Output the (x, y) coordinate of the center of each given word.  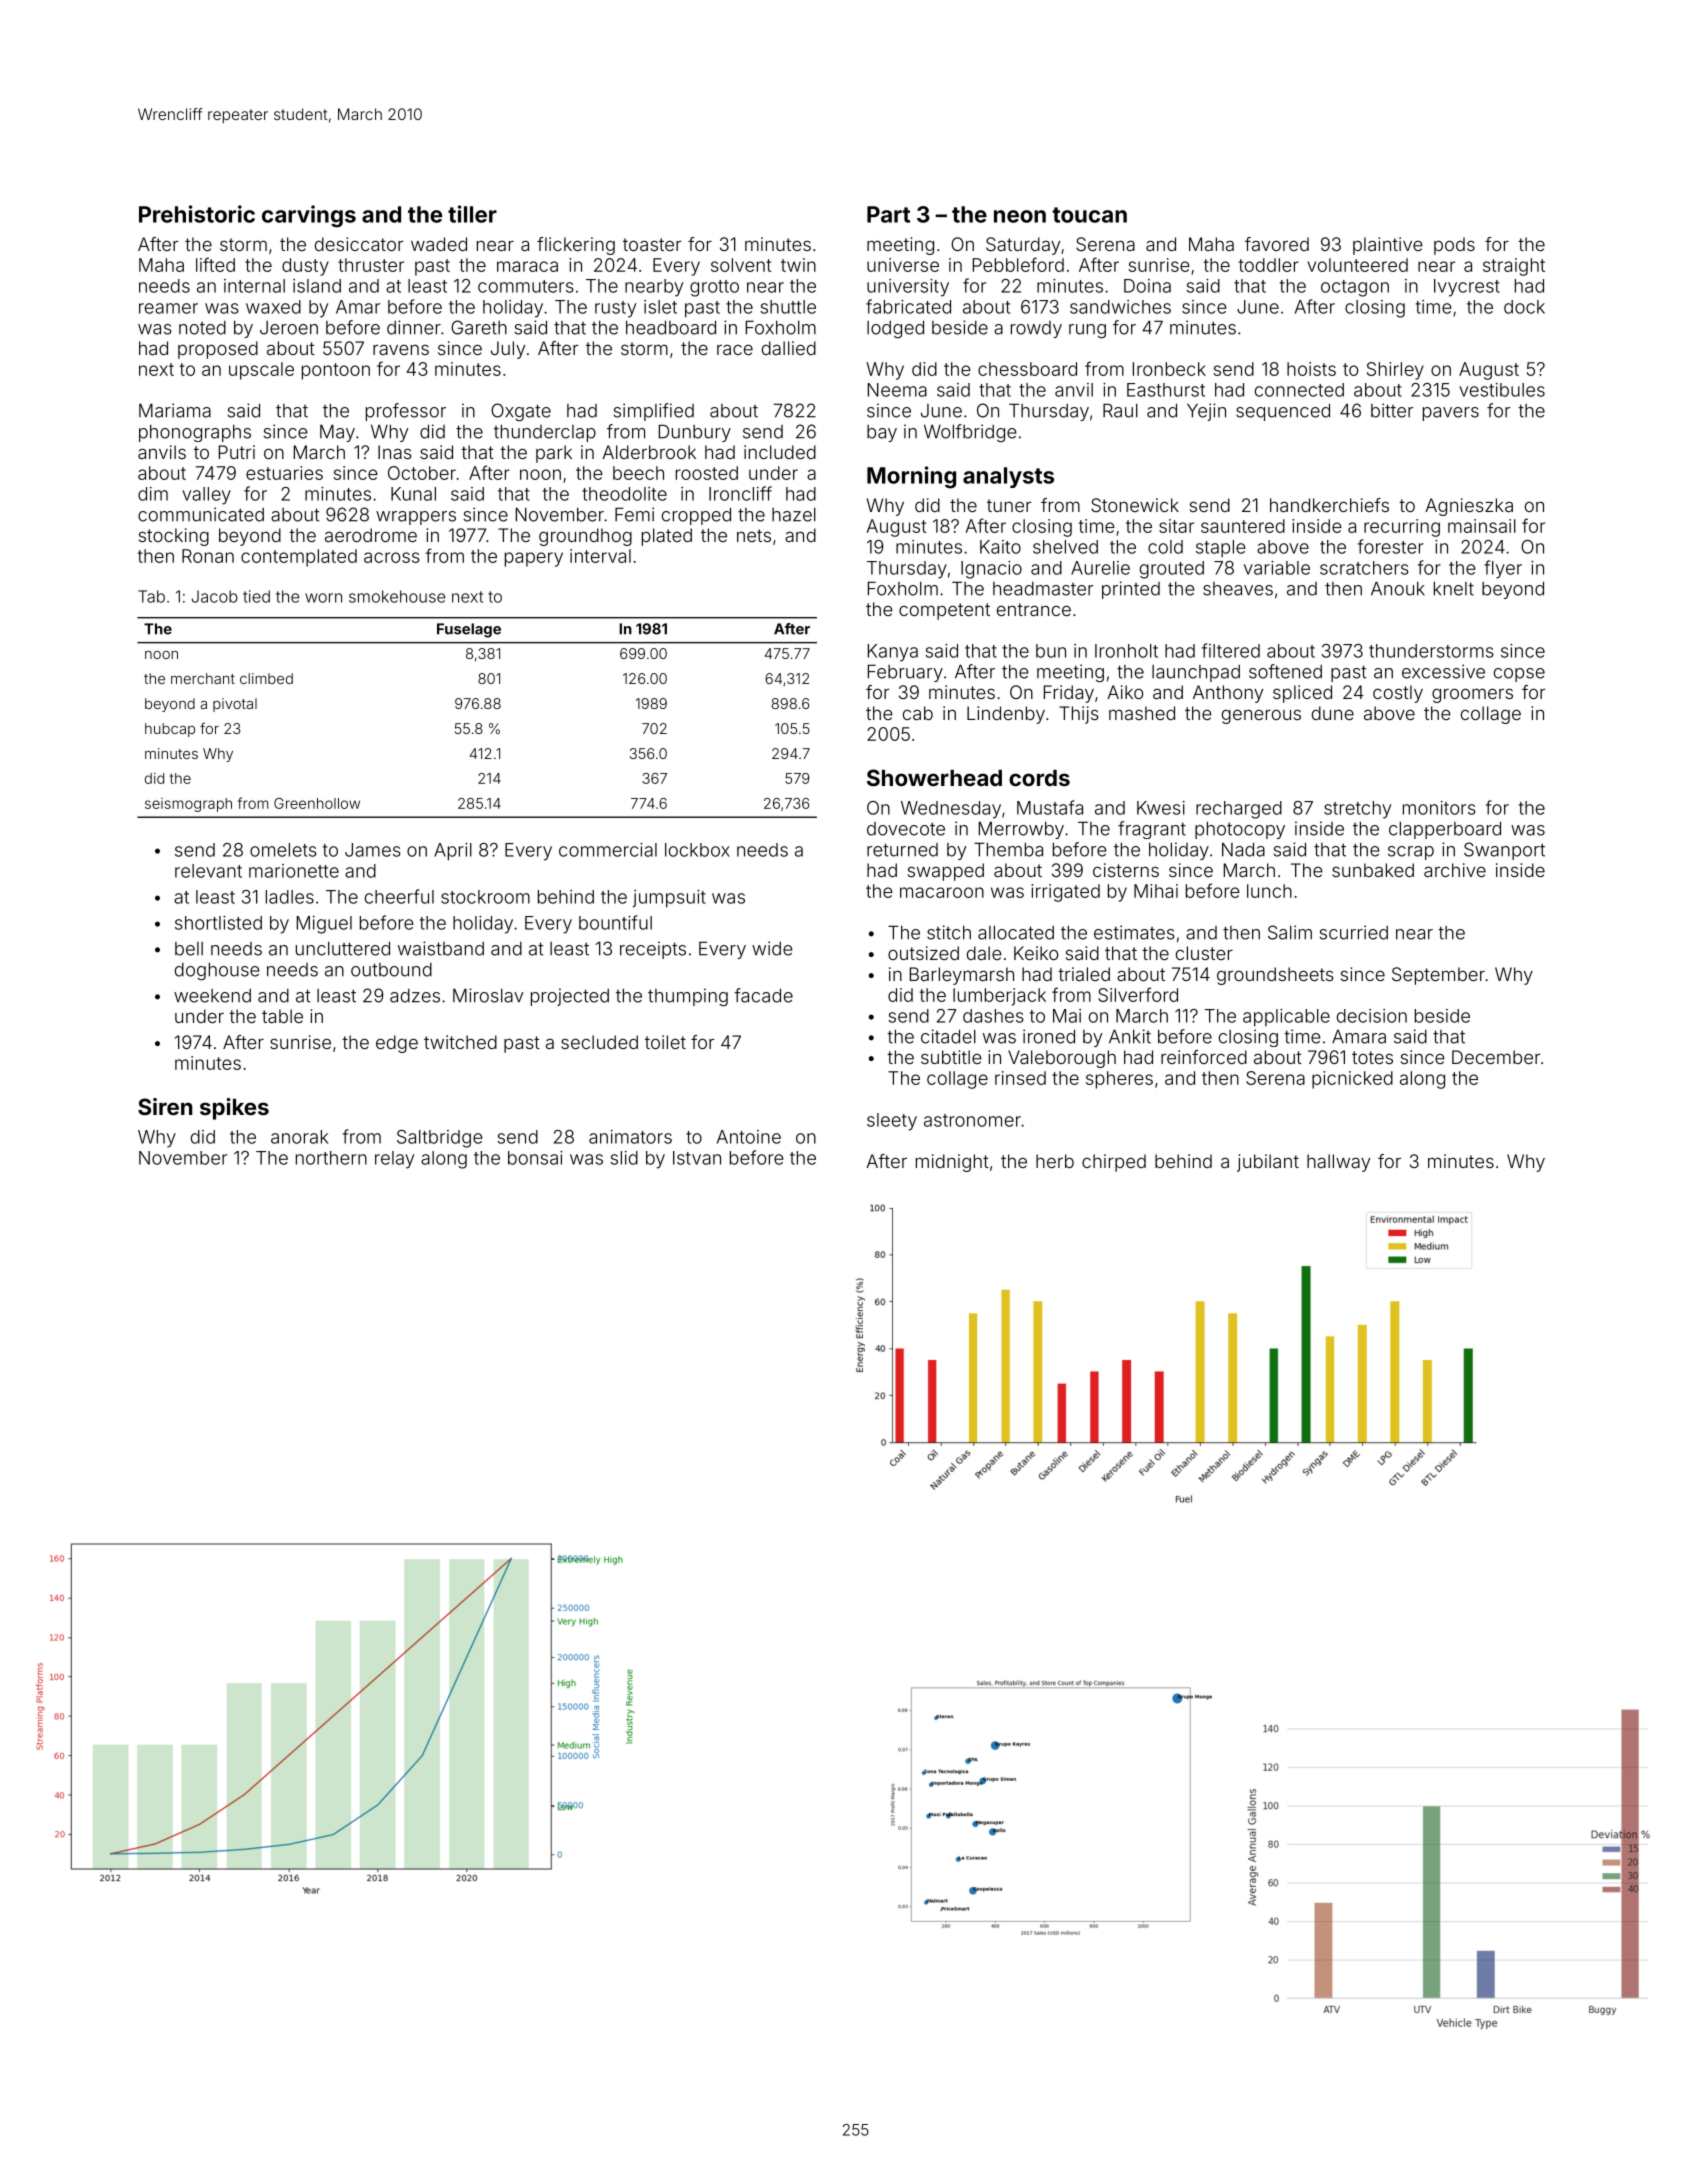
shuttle (788, 307)
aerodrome (371, 535)
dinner (414, 327)
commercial (608, 850)
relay (394, 1160)
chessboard (1027, 369)
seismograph (188, 805)
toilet (665, 1042)
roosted (707, 473)
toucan (1089, 215)
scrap (1411, 853)
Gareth (479, 327)
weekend (212, 996)
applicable (1286, 1018)
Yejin (1206, 412)
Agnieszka (1469, 507)
